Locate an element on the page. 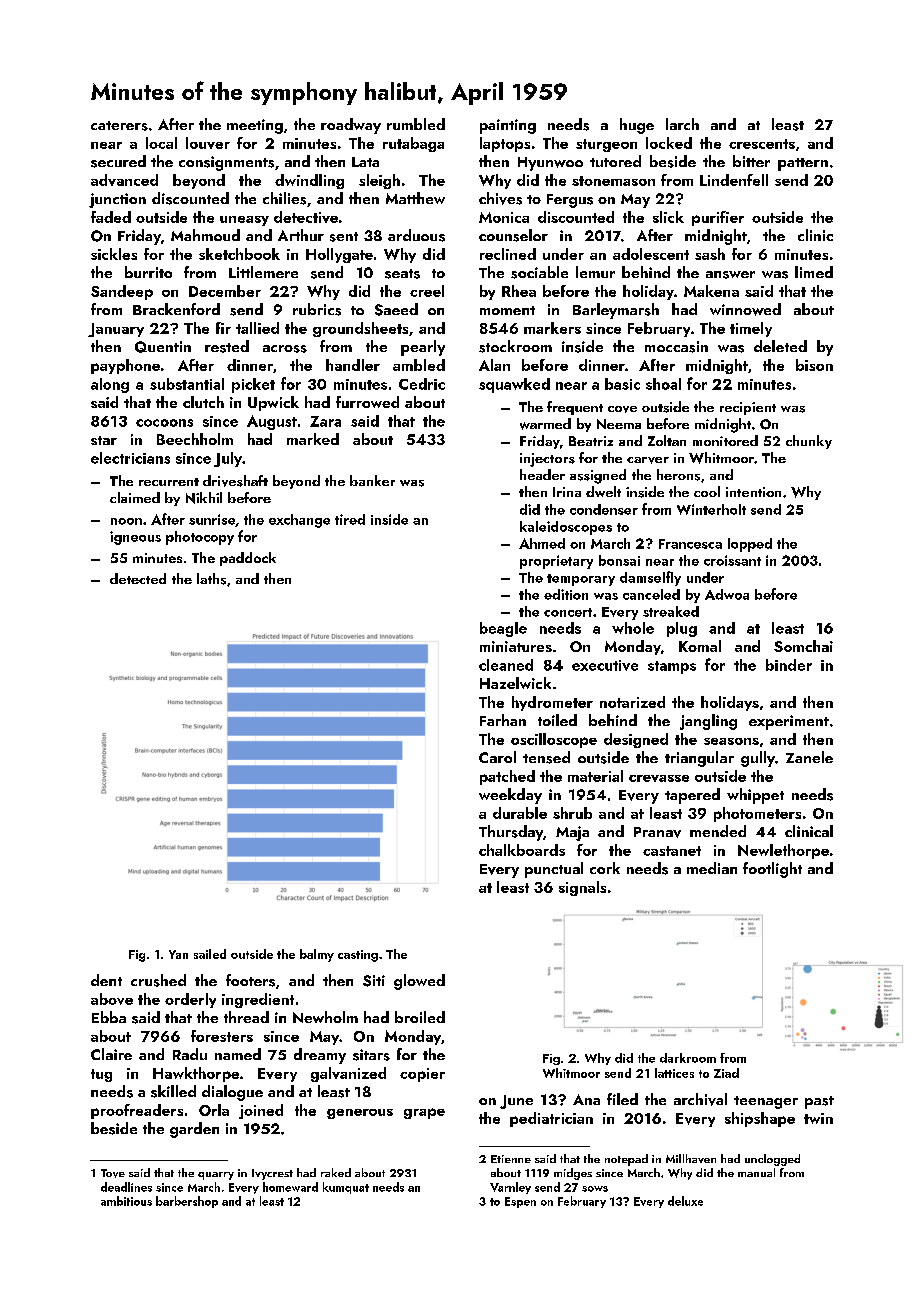 The width and height of the document is (924, 1314). kumquat is located at coordinates (346, 1188).
